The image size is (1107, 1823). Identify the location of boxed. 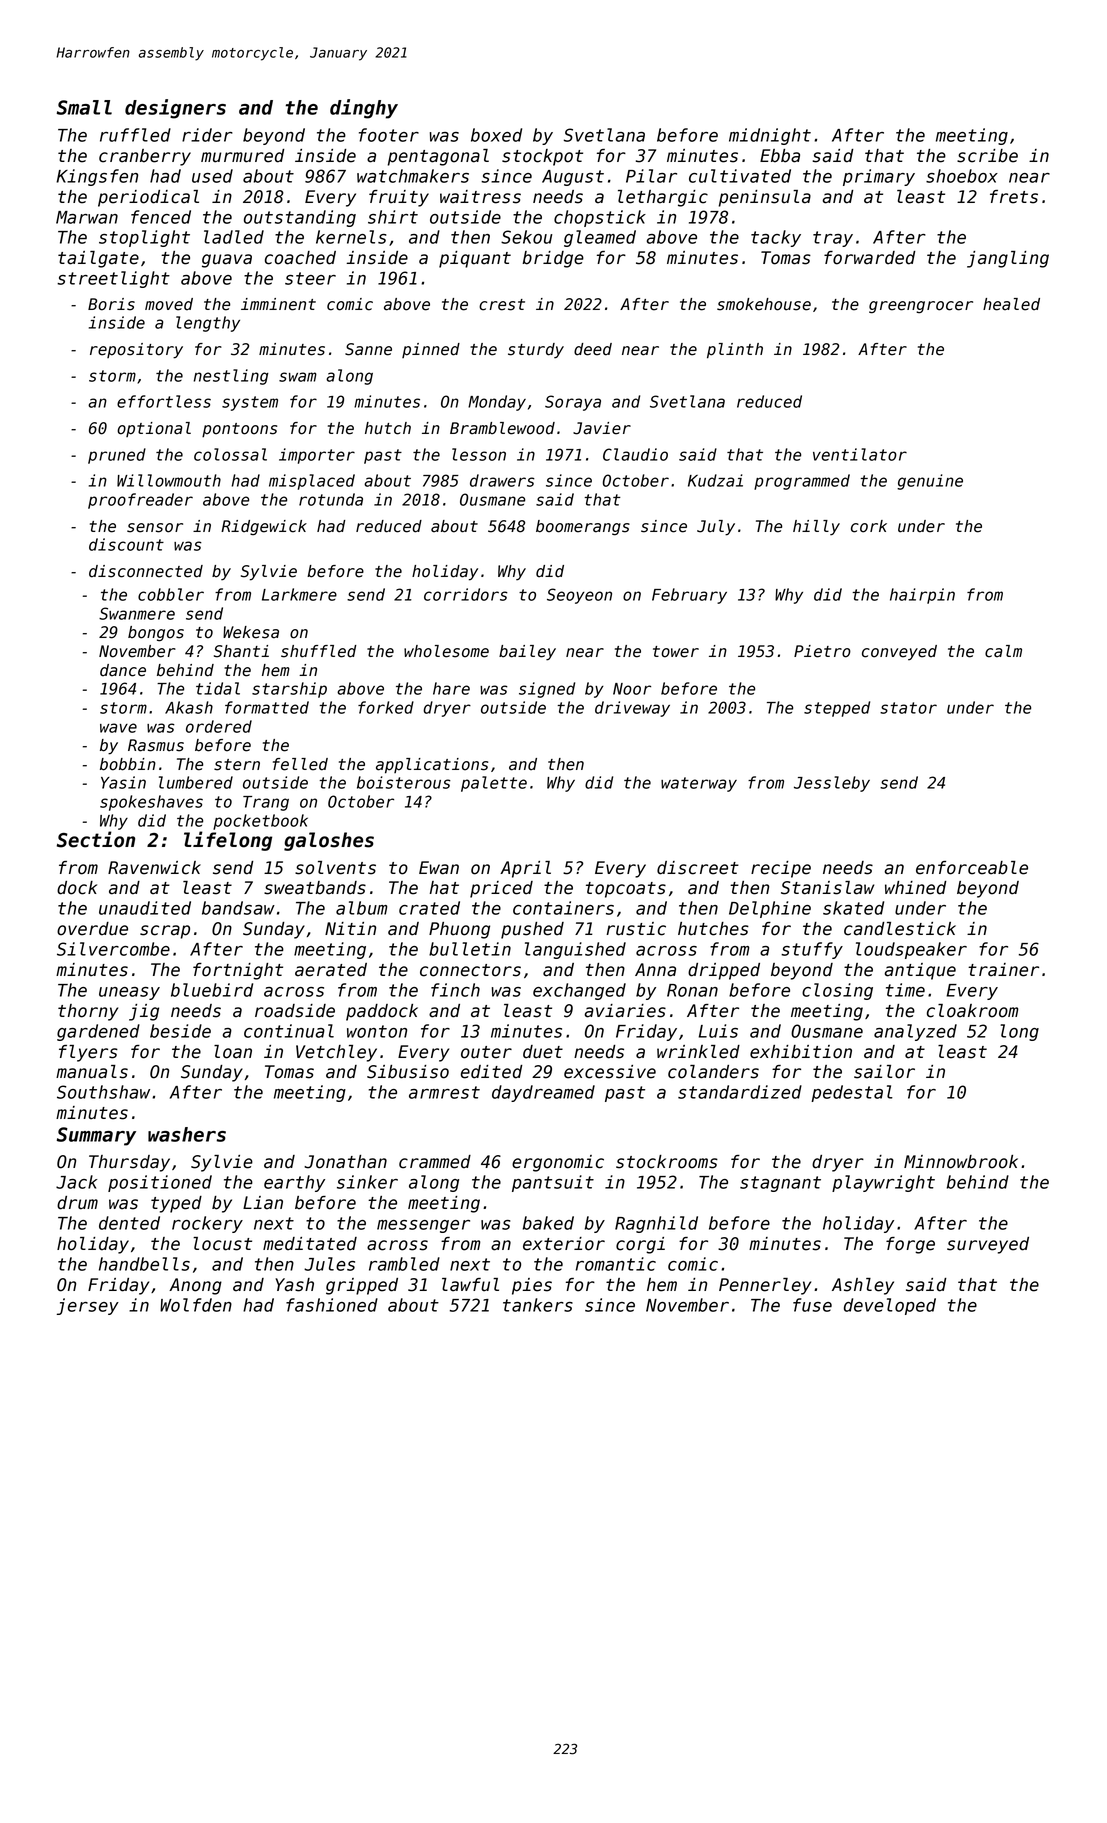
(496, 135).
